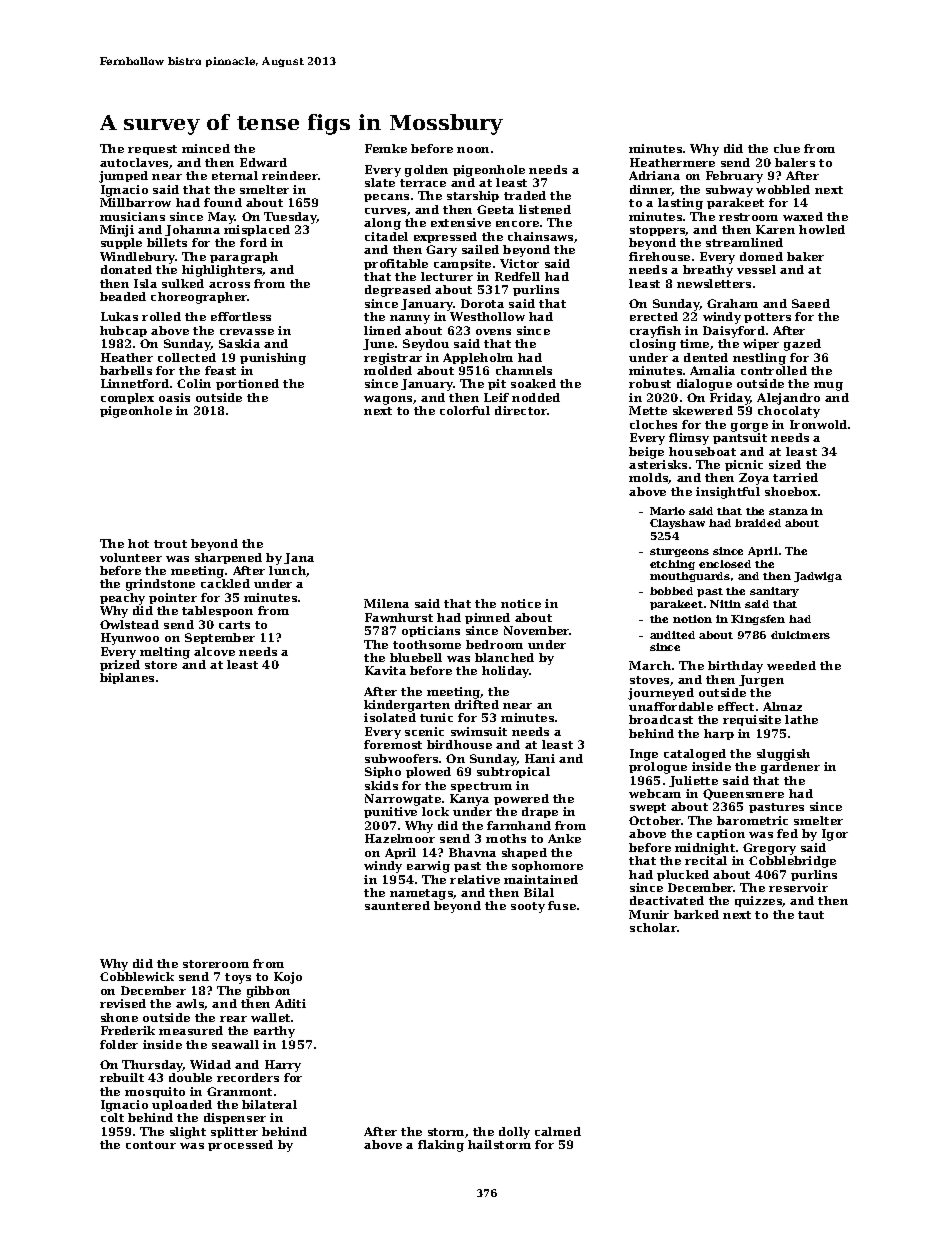 This page has width=952, height=1233. Describe the element at coordinates (528, 907) in the page. I see `sooty` at that location.
